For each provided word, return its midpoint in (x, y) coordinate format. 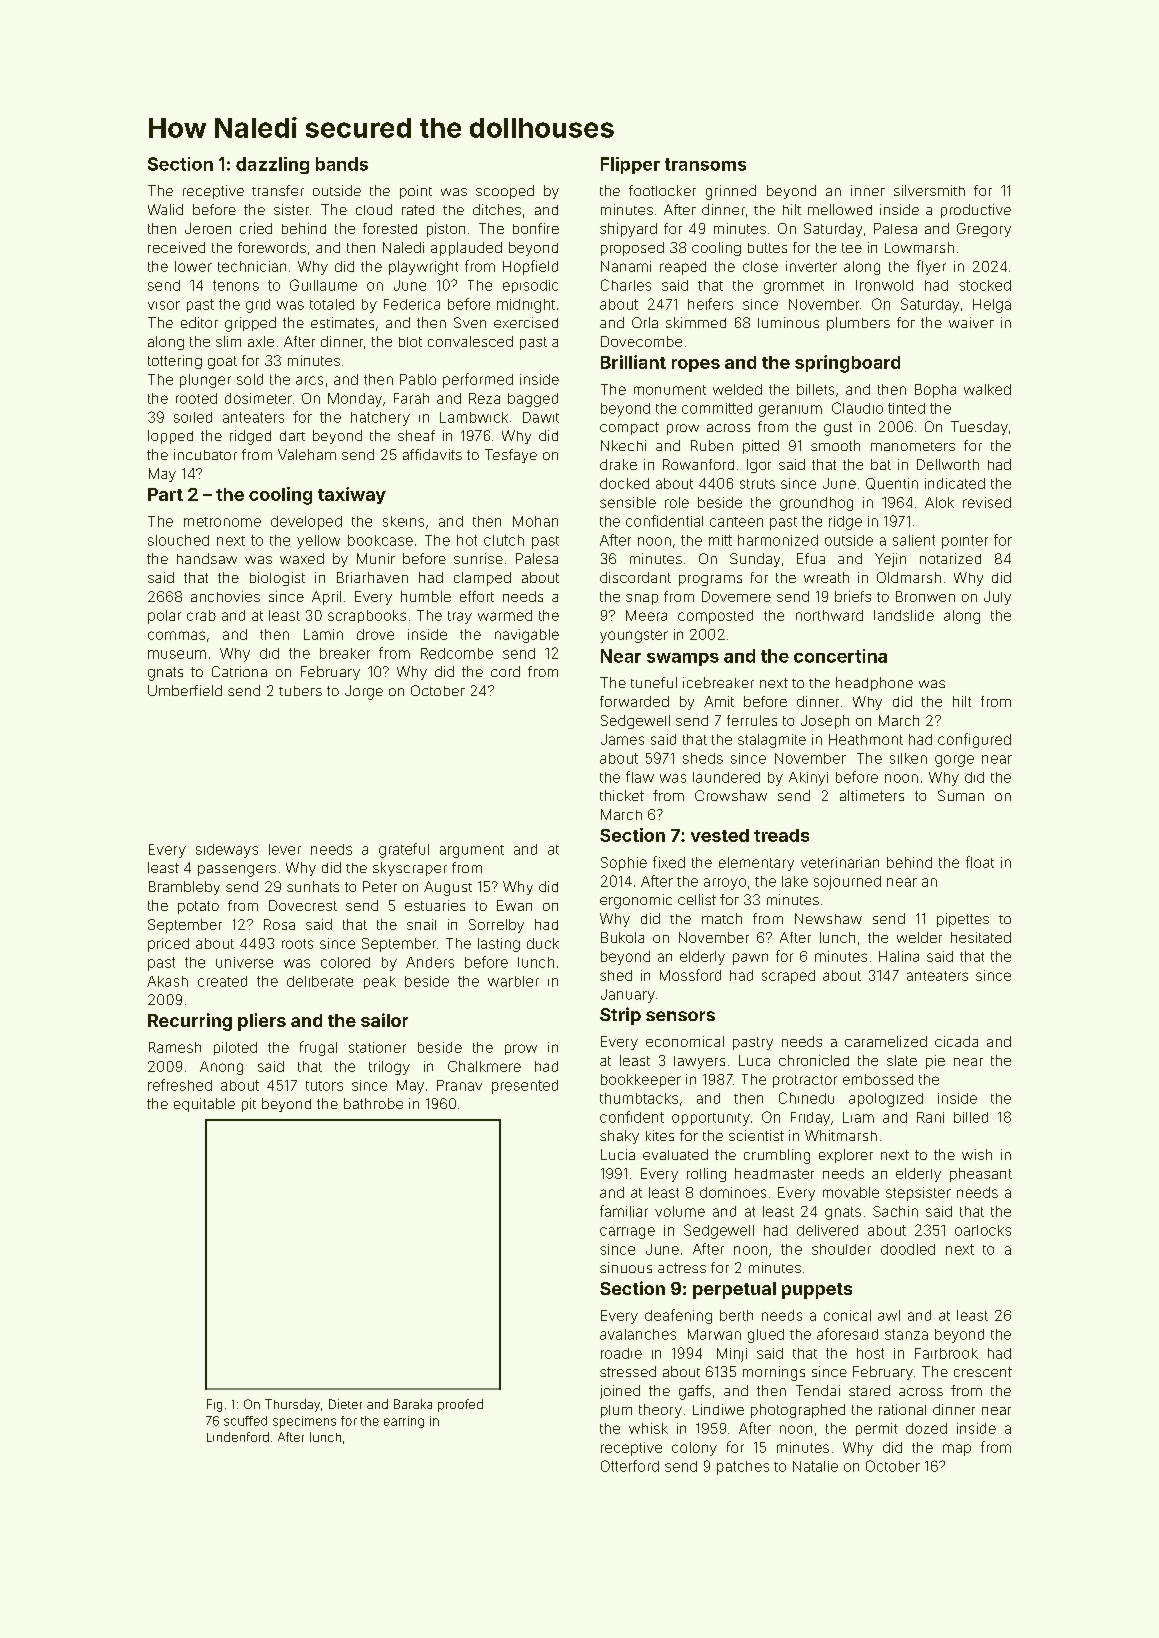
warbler (513, 981)
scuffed (245, 1421)
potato (198, 907)
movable (851, 1192)
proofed (460, 1405)
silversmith (929, 190)
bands (342, 164)
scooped (505, 192)
